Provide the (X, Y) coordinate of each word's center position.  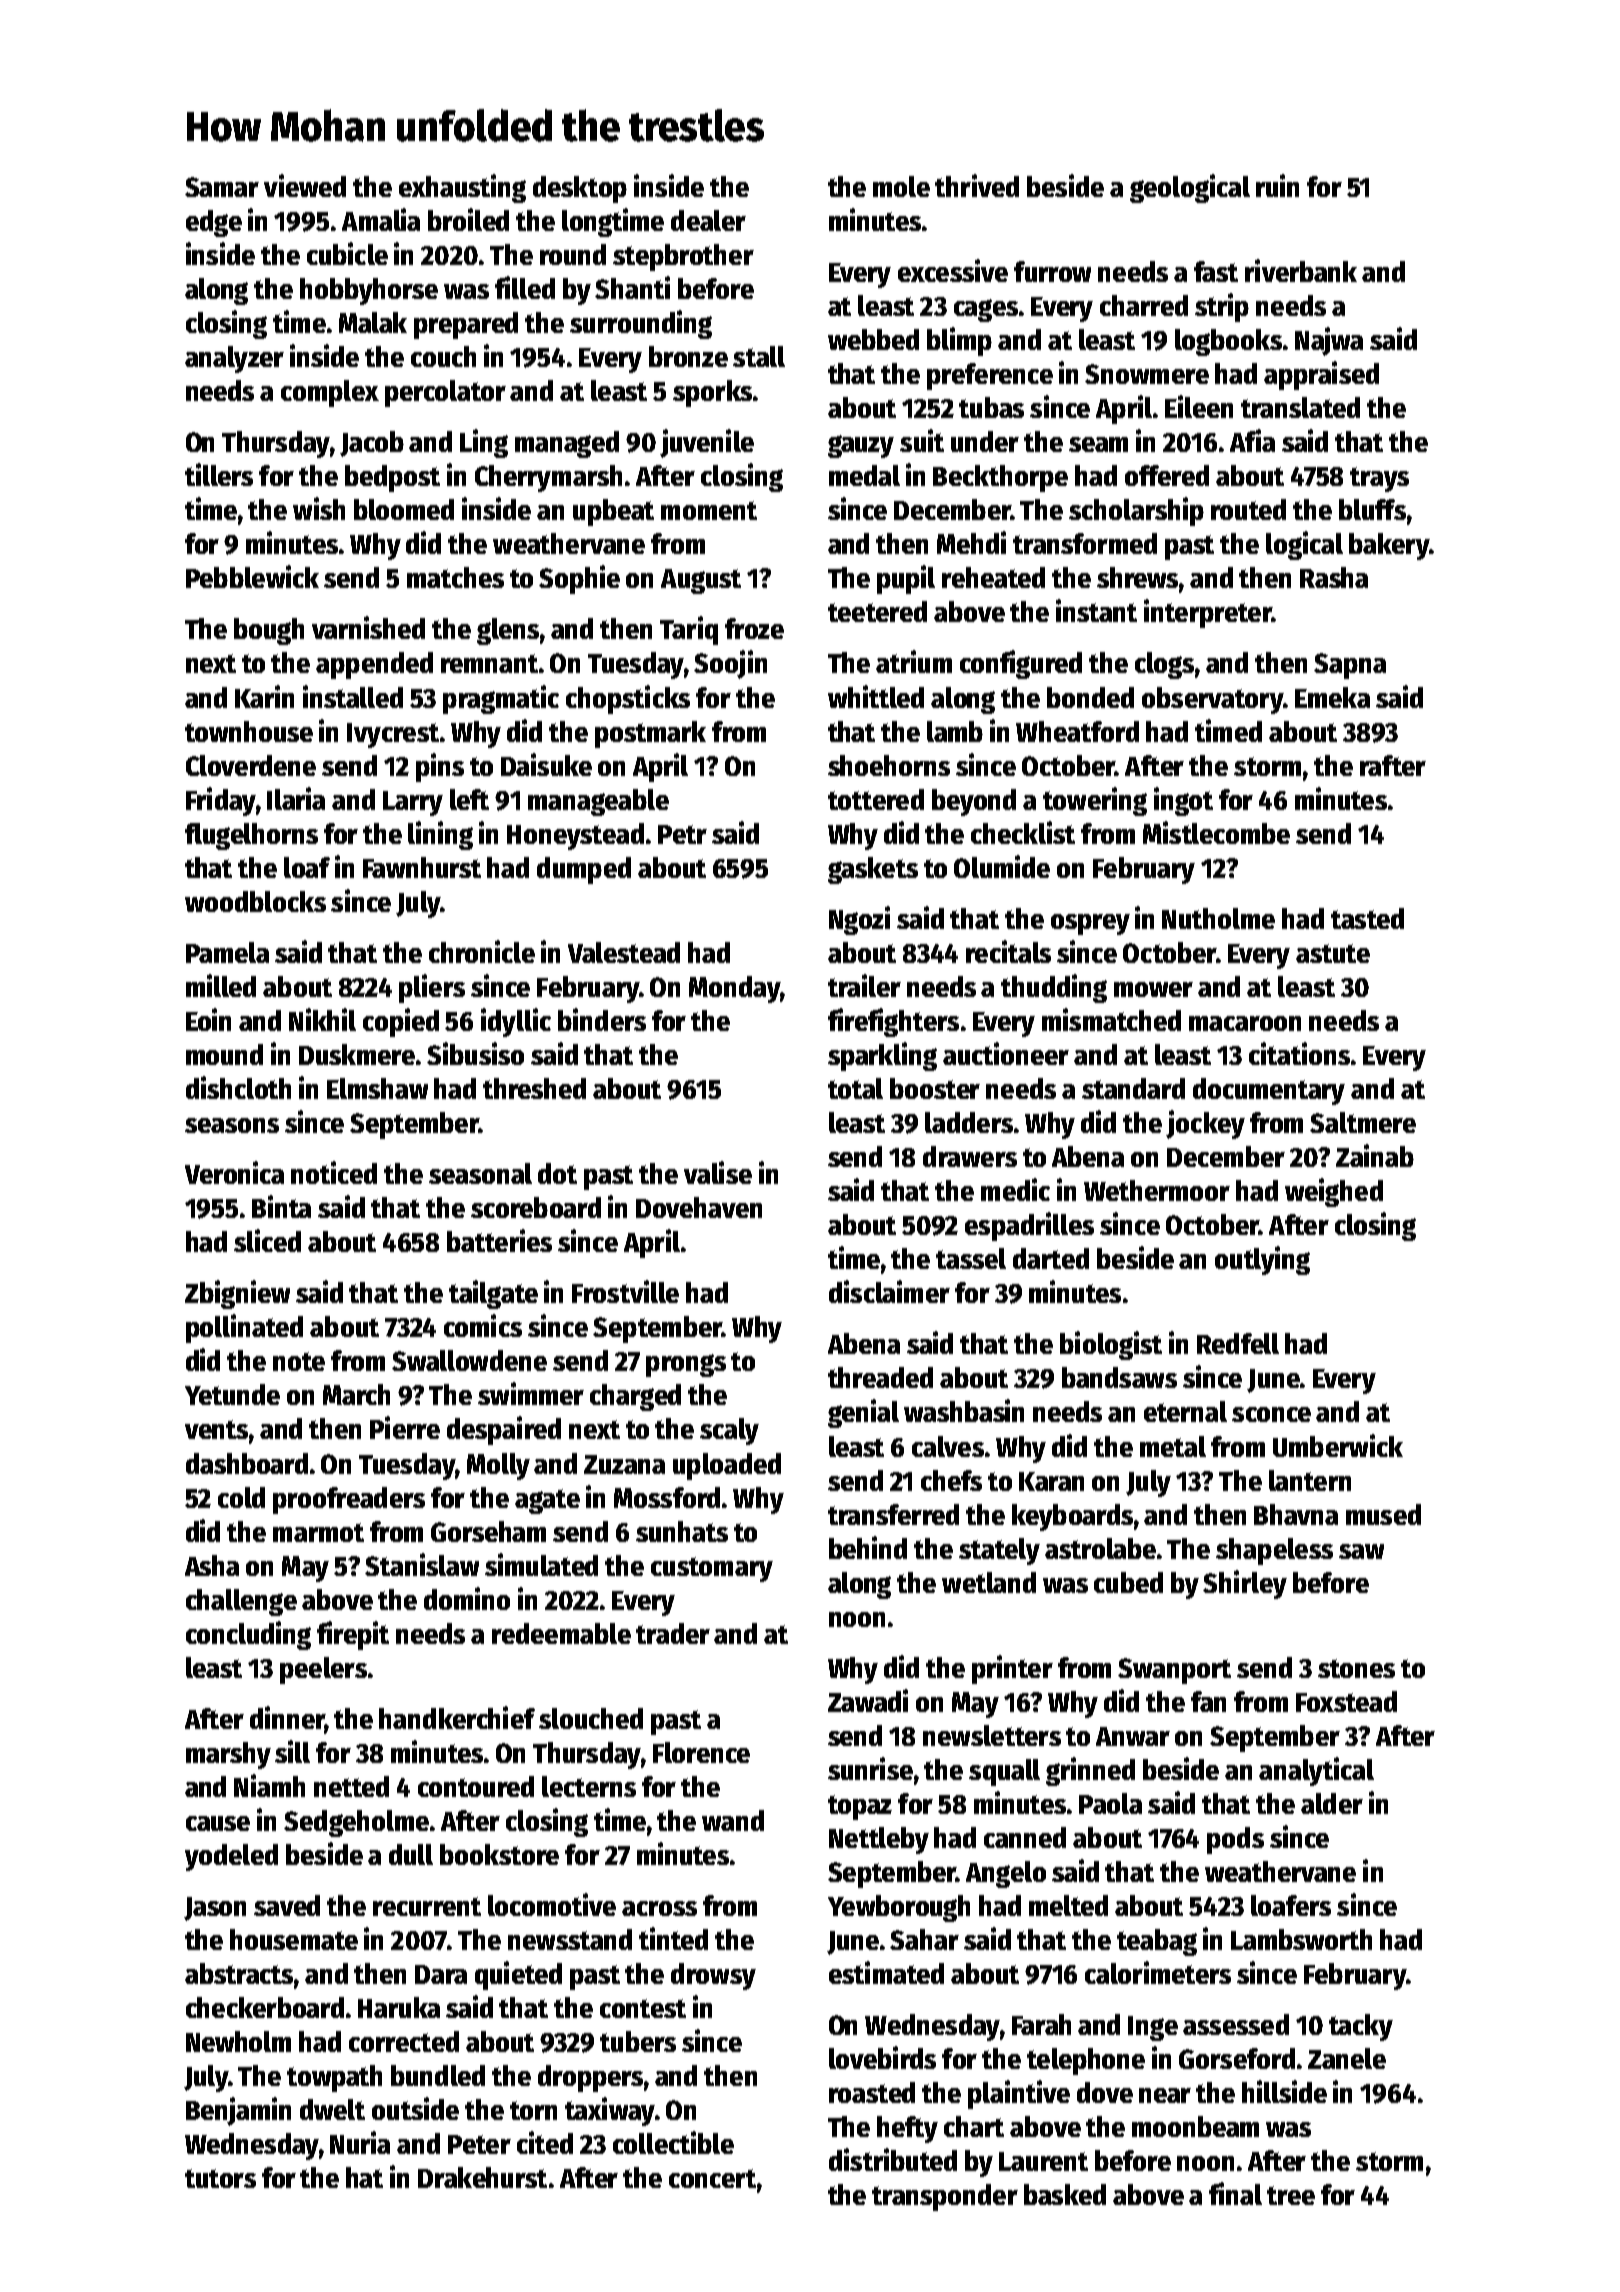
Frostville (625, 1291)
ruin (1277, 185)
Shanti (632, 287)
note (299, 1361)
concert (712, 2178)
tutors (220, 2178)
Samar (222, 187)
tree (1291, 2195)
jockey (1205, 1124)
